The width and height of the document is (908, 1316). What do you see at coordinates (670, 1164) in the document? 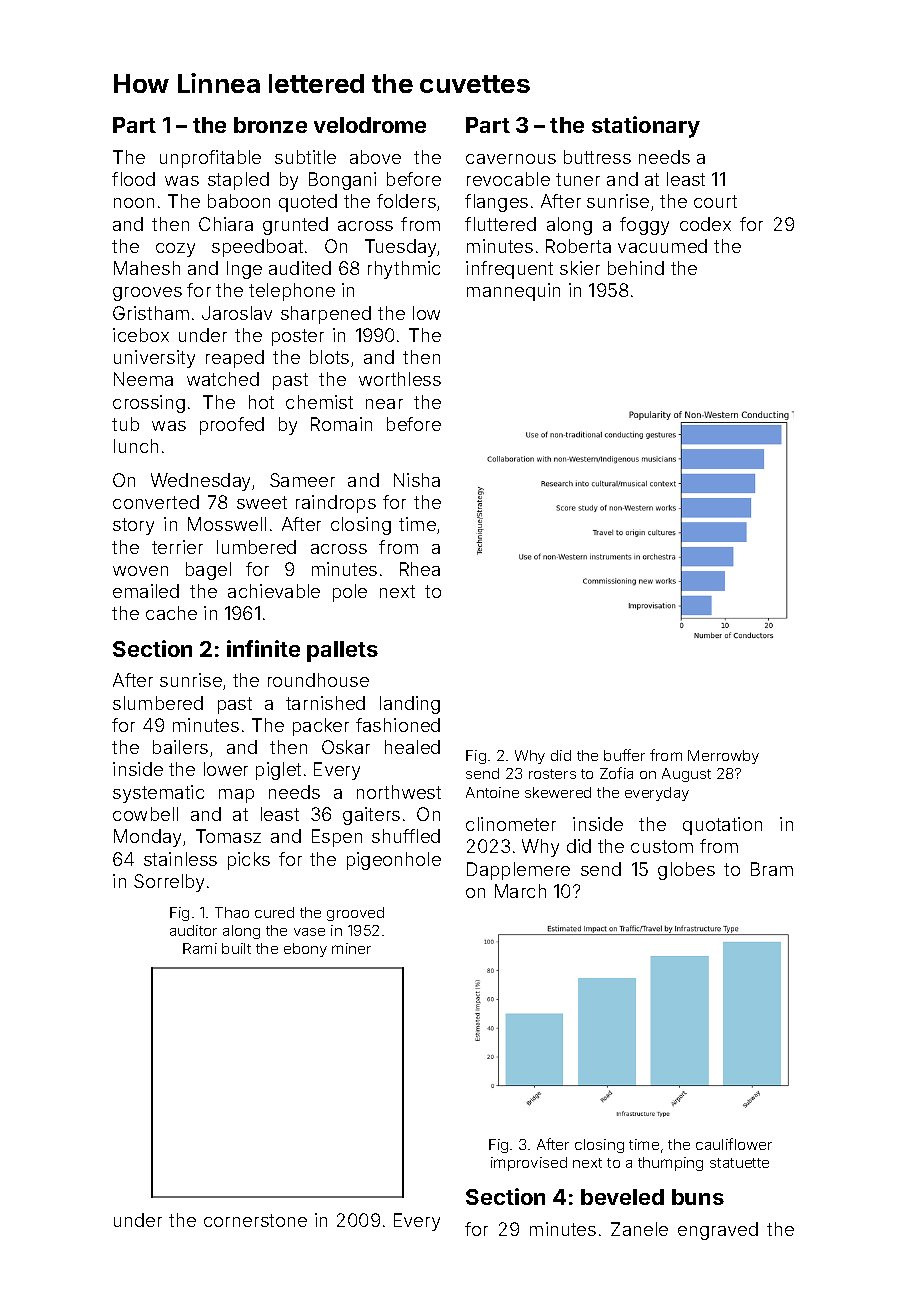
I see `thumping` at bounding box center [670, 1164].
